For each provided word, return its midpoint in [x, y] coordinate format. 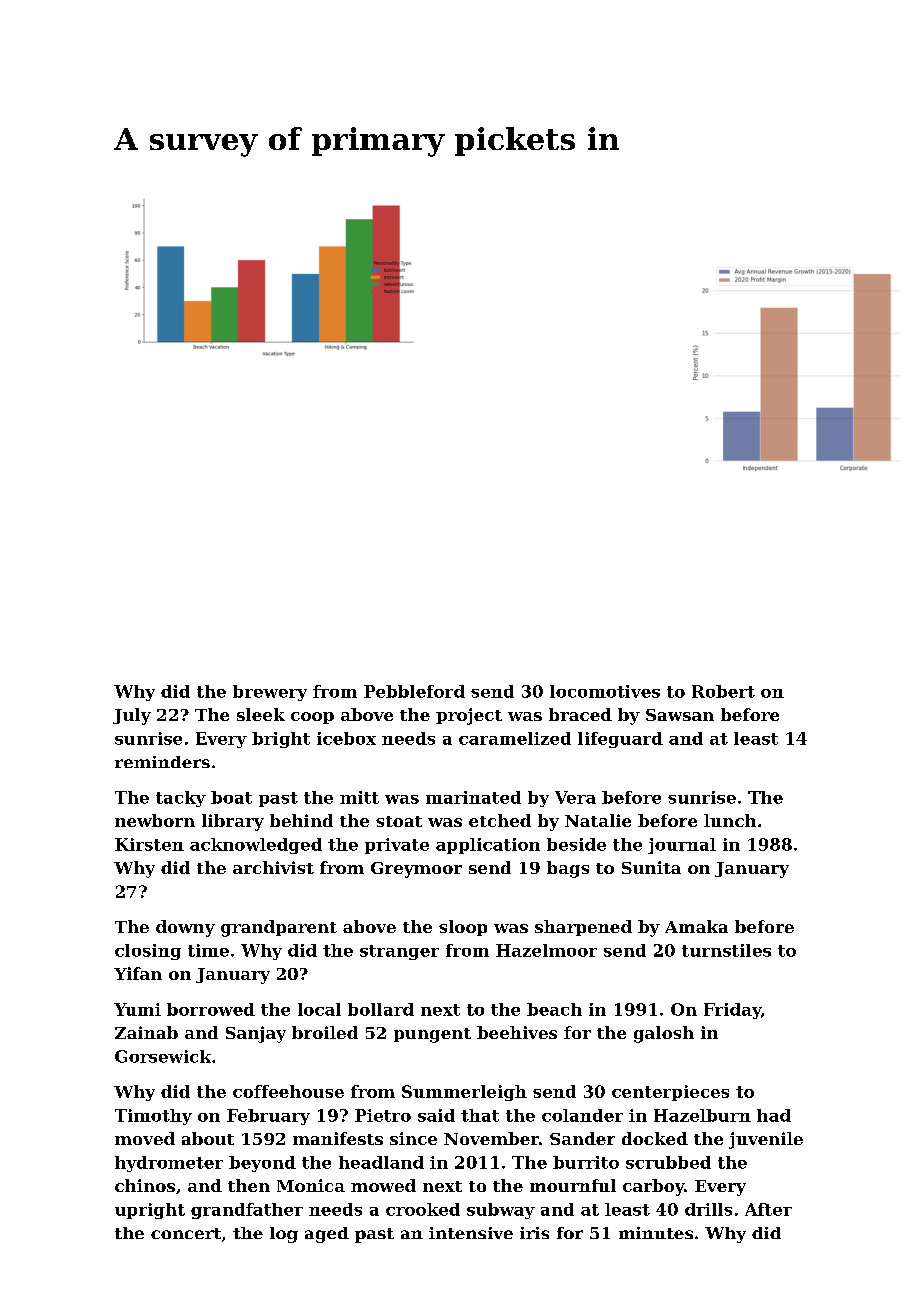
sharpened [583, 928]
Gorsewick [163, 1056]
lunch [730, 820]
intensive [471, 1233]
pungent [432, 1035]
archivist [273, 867]
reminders [162, 762]
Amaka [696, 926]
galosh [664, 1034]
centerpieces [670, 1093]
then [249, 1185]
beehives [517, 1032]
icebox [346, 738]
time [208, 950]
